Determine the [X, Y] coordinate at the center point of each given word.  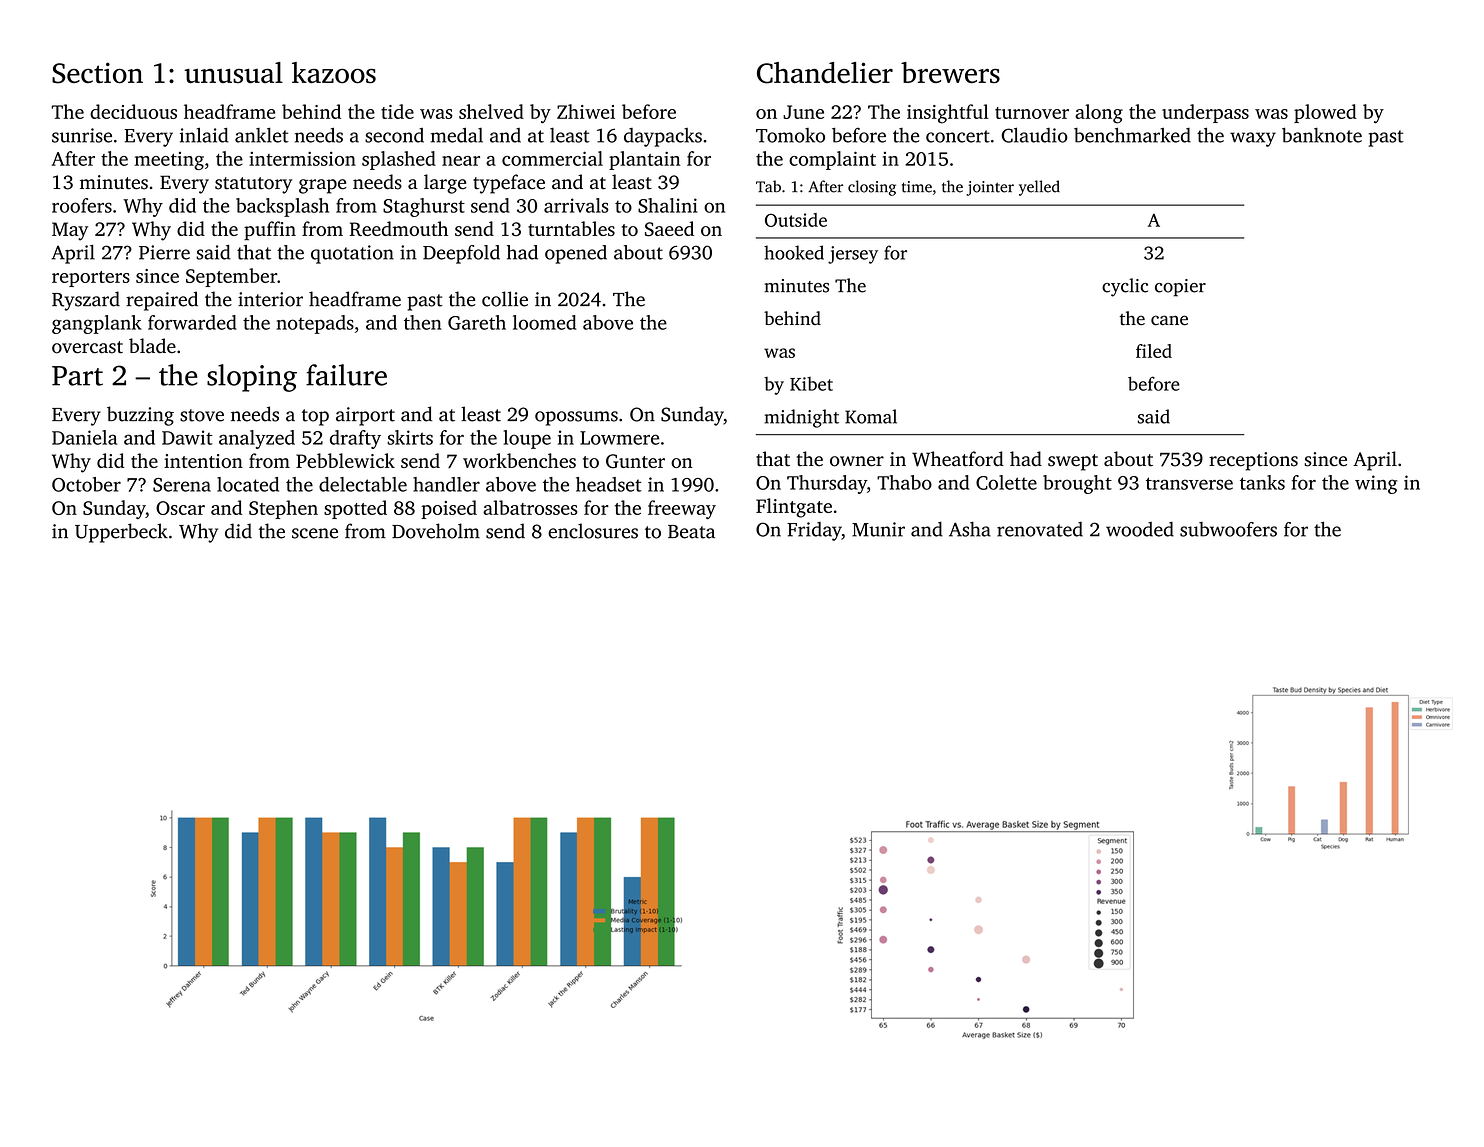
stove [202, 415]
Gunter [635, 461]
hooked [794, 252]
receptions [1253, 461]
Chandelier [825, 73]
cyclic [1125, 287]
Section [97, 73]
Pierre [164, 252]
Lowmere [619, 438]
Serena [182, 485]
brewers [950, 72]
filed [1154, 351]
